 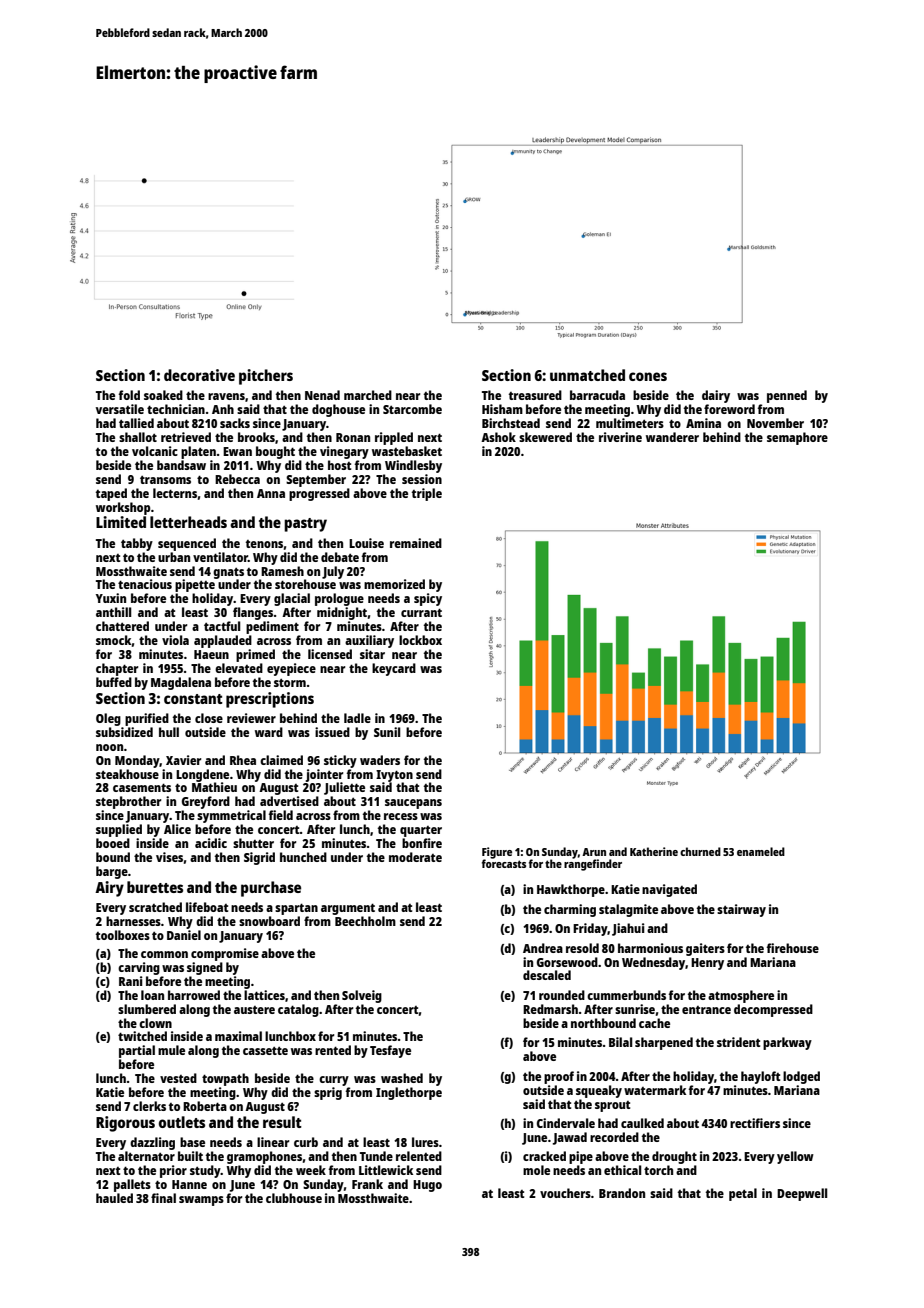 What do you see at coordinates (259, 858) in the image?
I see `Sigrid` at bounding box center [259, 858].
